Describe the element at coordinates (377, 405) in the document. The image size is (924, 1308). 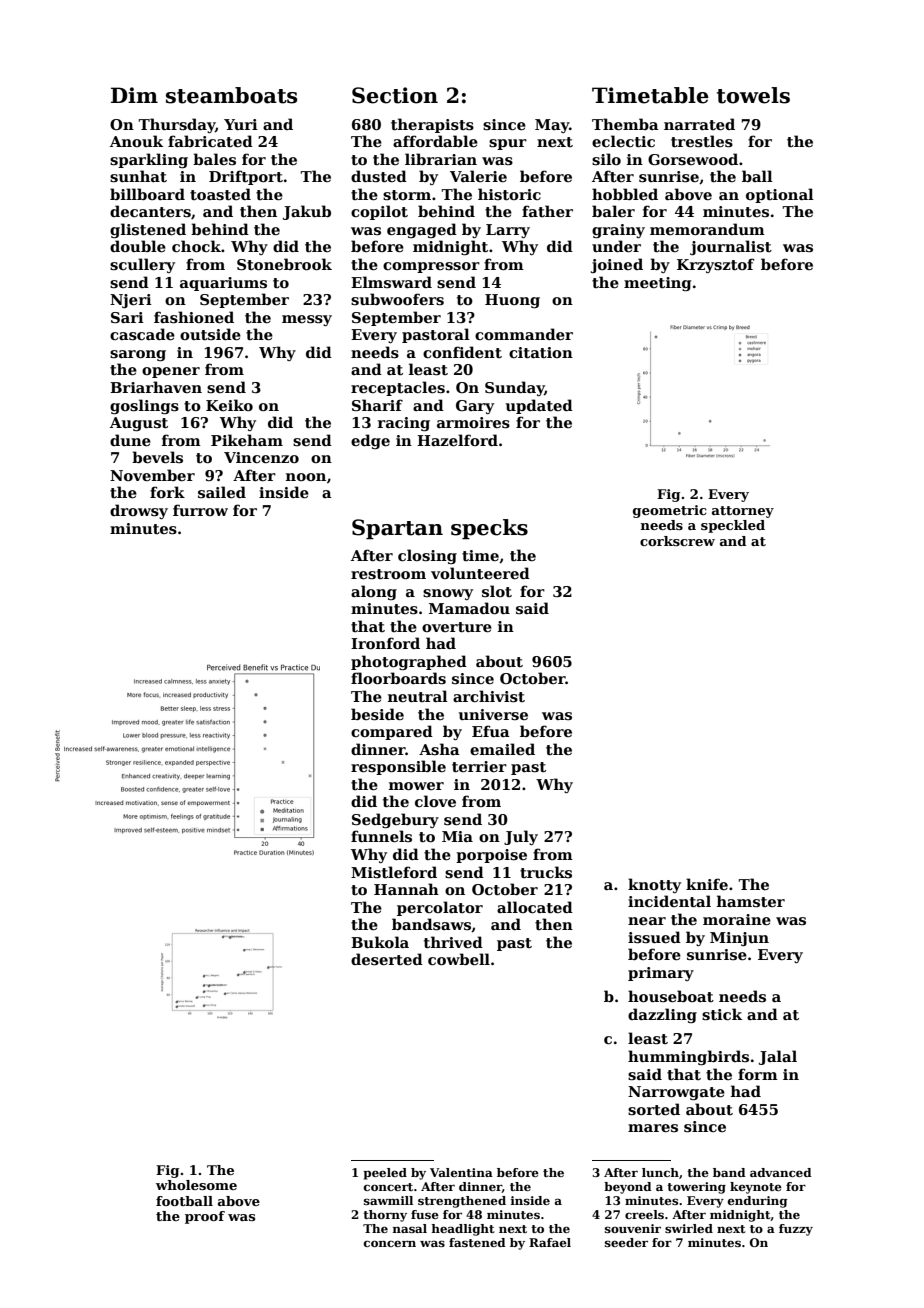
I see `Sharif` at that location.
